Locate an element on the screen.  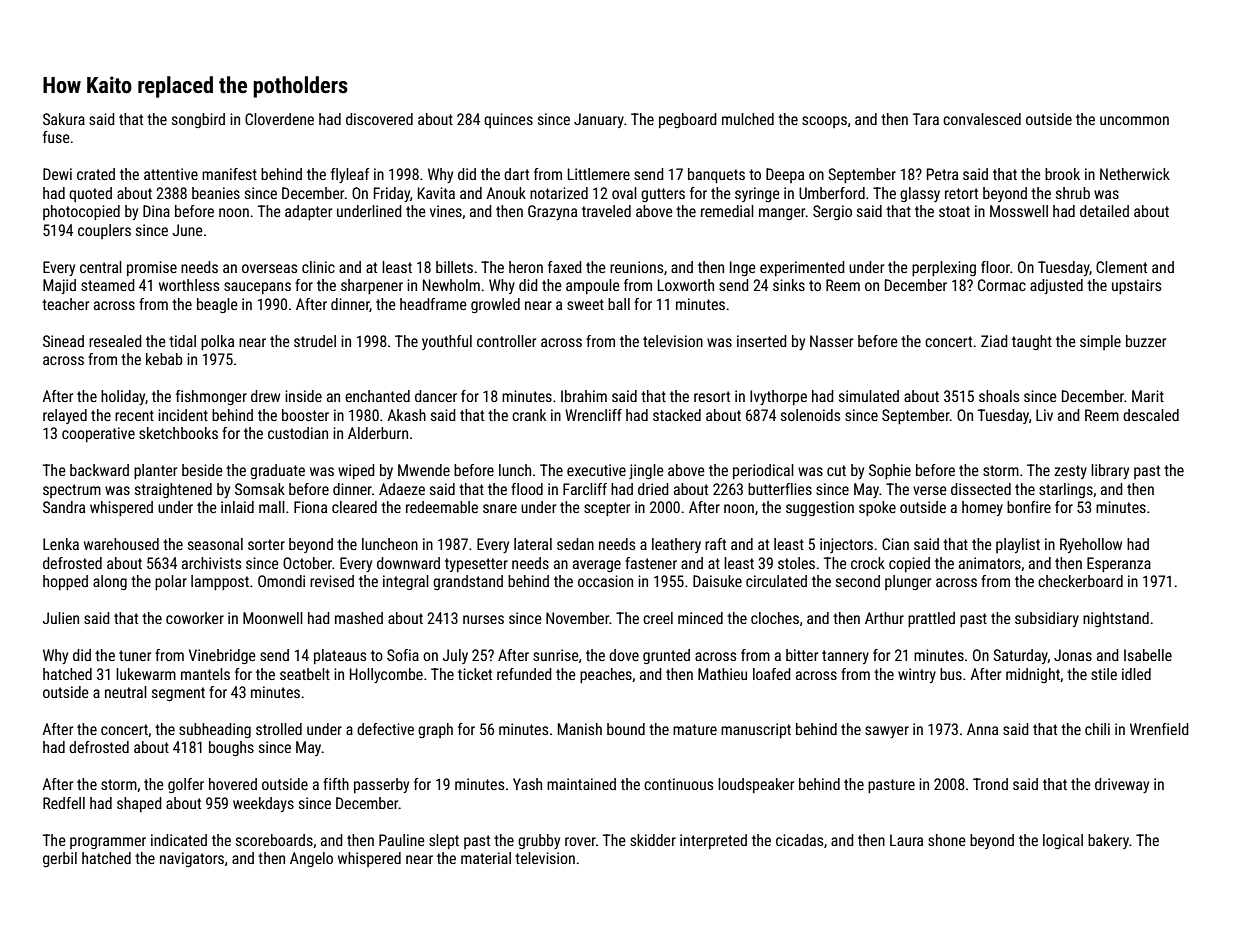
navigators is located at coordinates (192, 859).
